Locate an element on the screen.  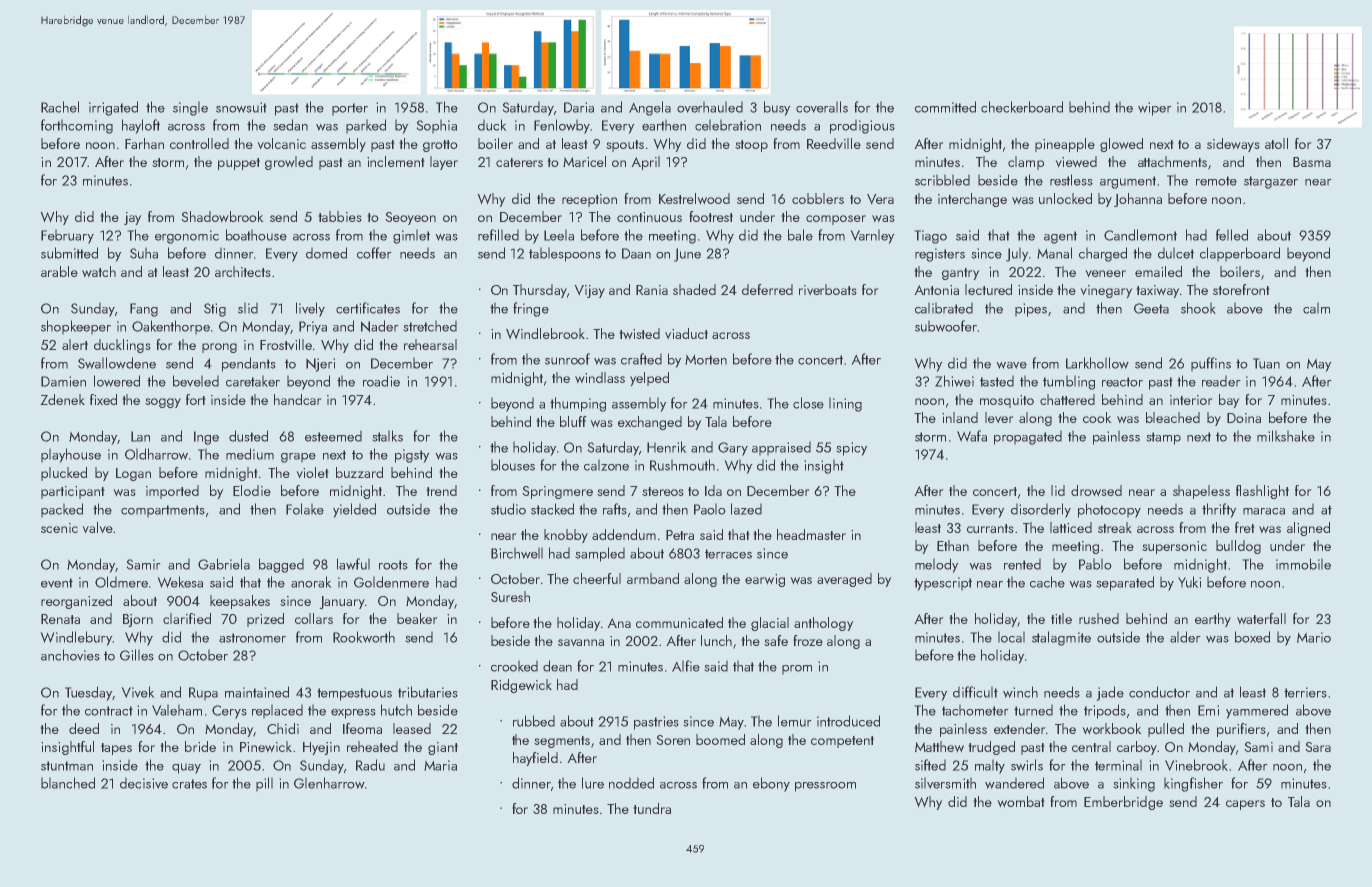
overhauled is located at coordinates (710, 107).
